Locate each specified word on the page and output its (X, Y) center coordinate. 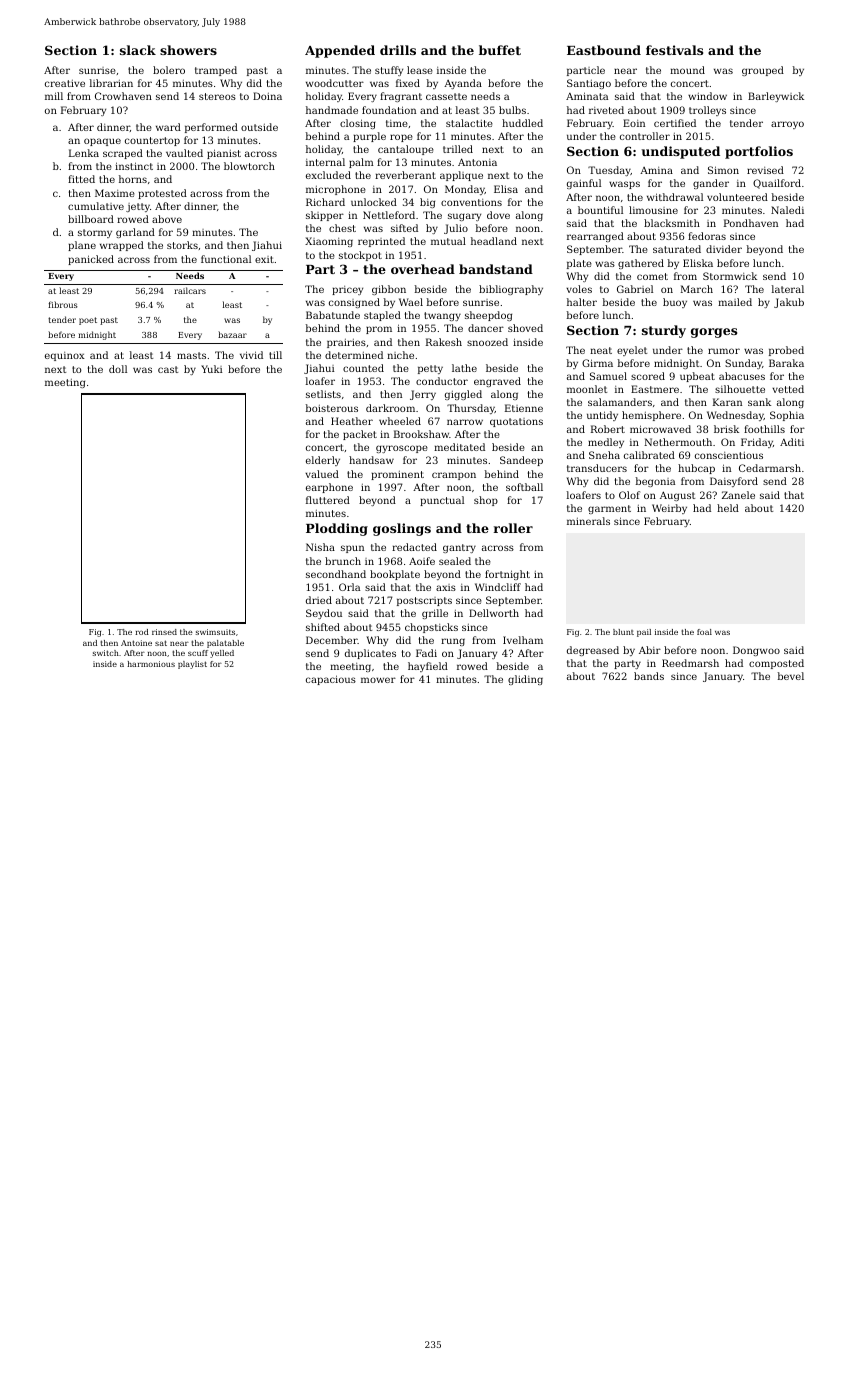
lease (420, 70)
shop (486, 501)
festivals (674, 50)
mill (54, 96)
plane (82, 246)
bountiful (600, 210)
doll (118, 369)
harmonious (151, 664)
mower (378, 680)
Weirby (669, 509)
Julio (456, 229)
